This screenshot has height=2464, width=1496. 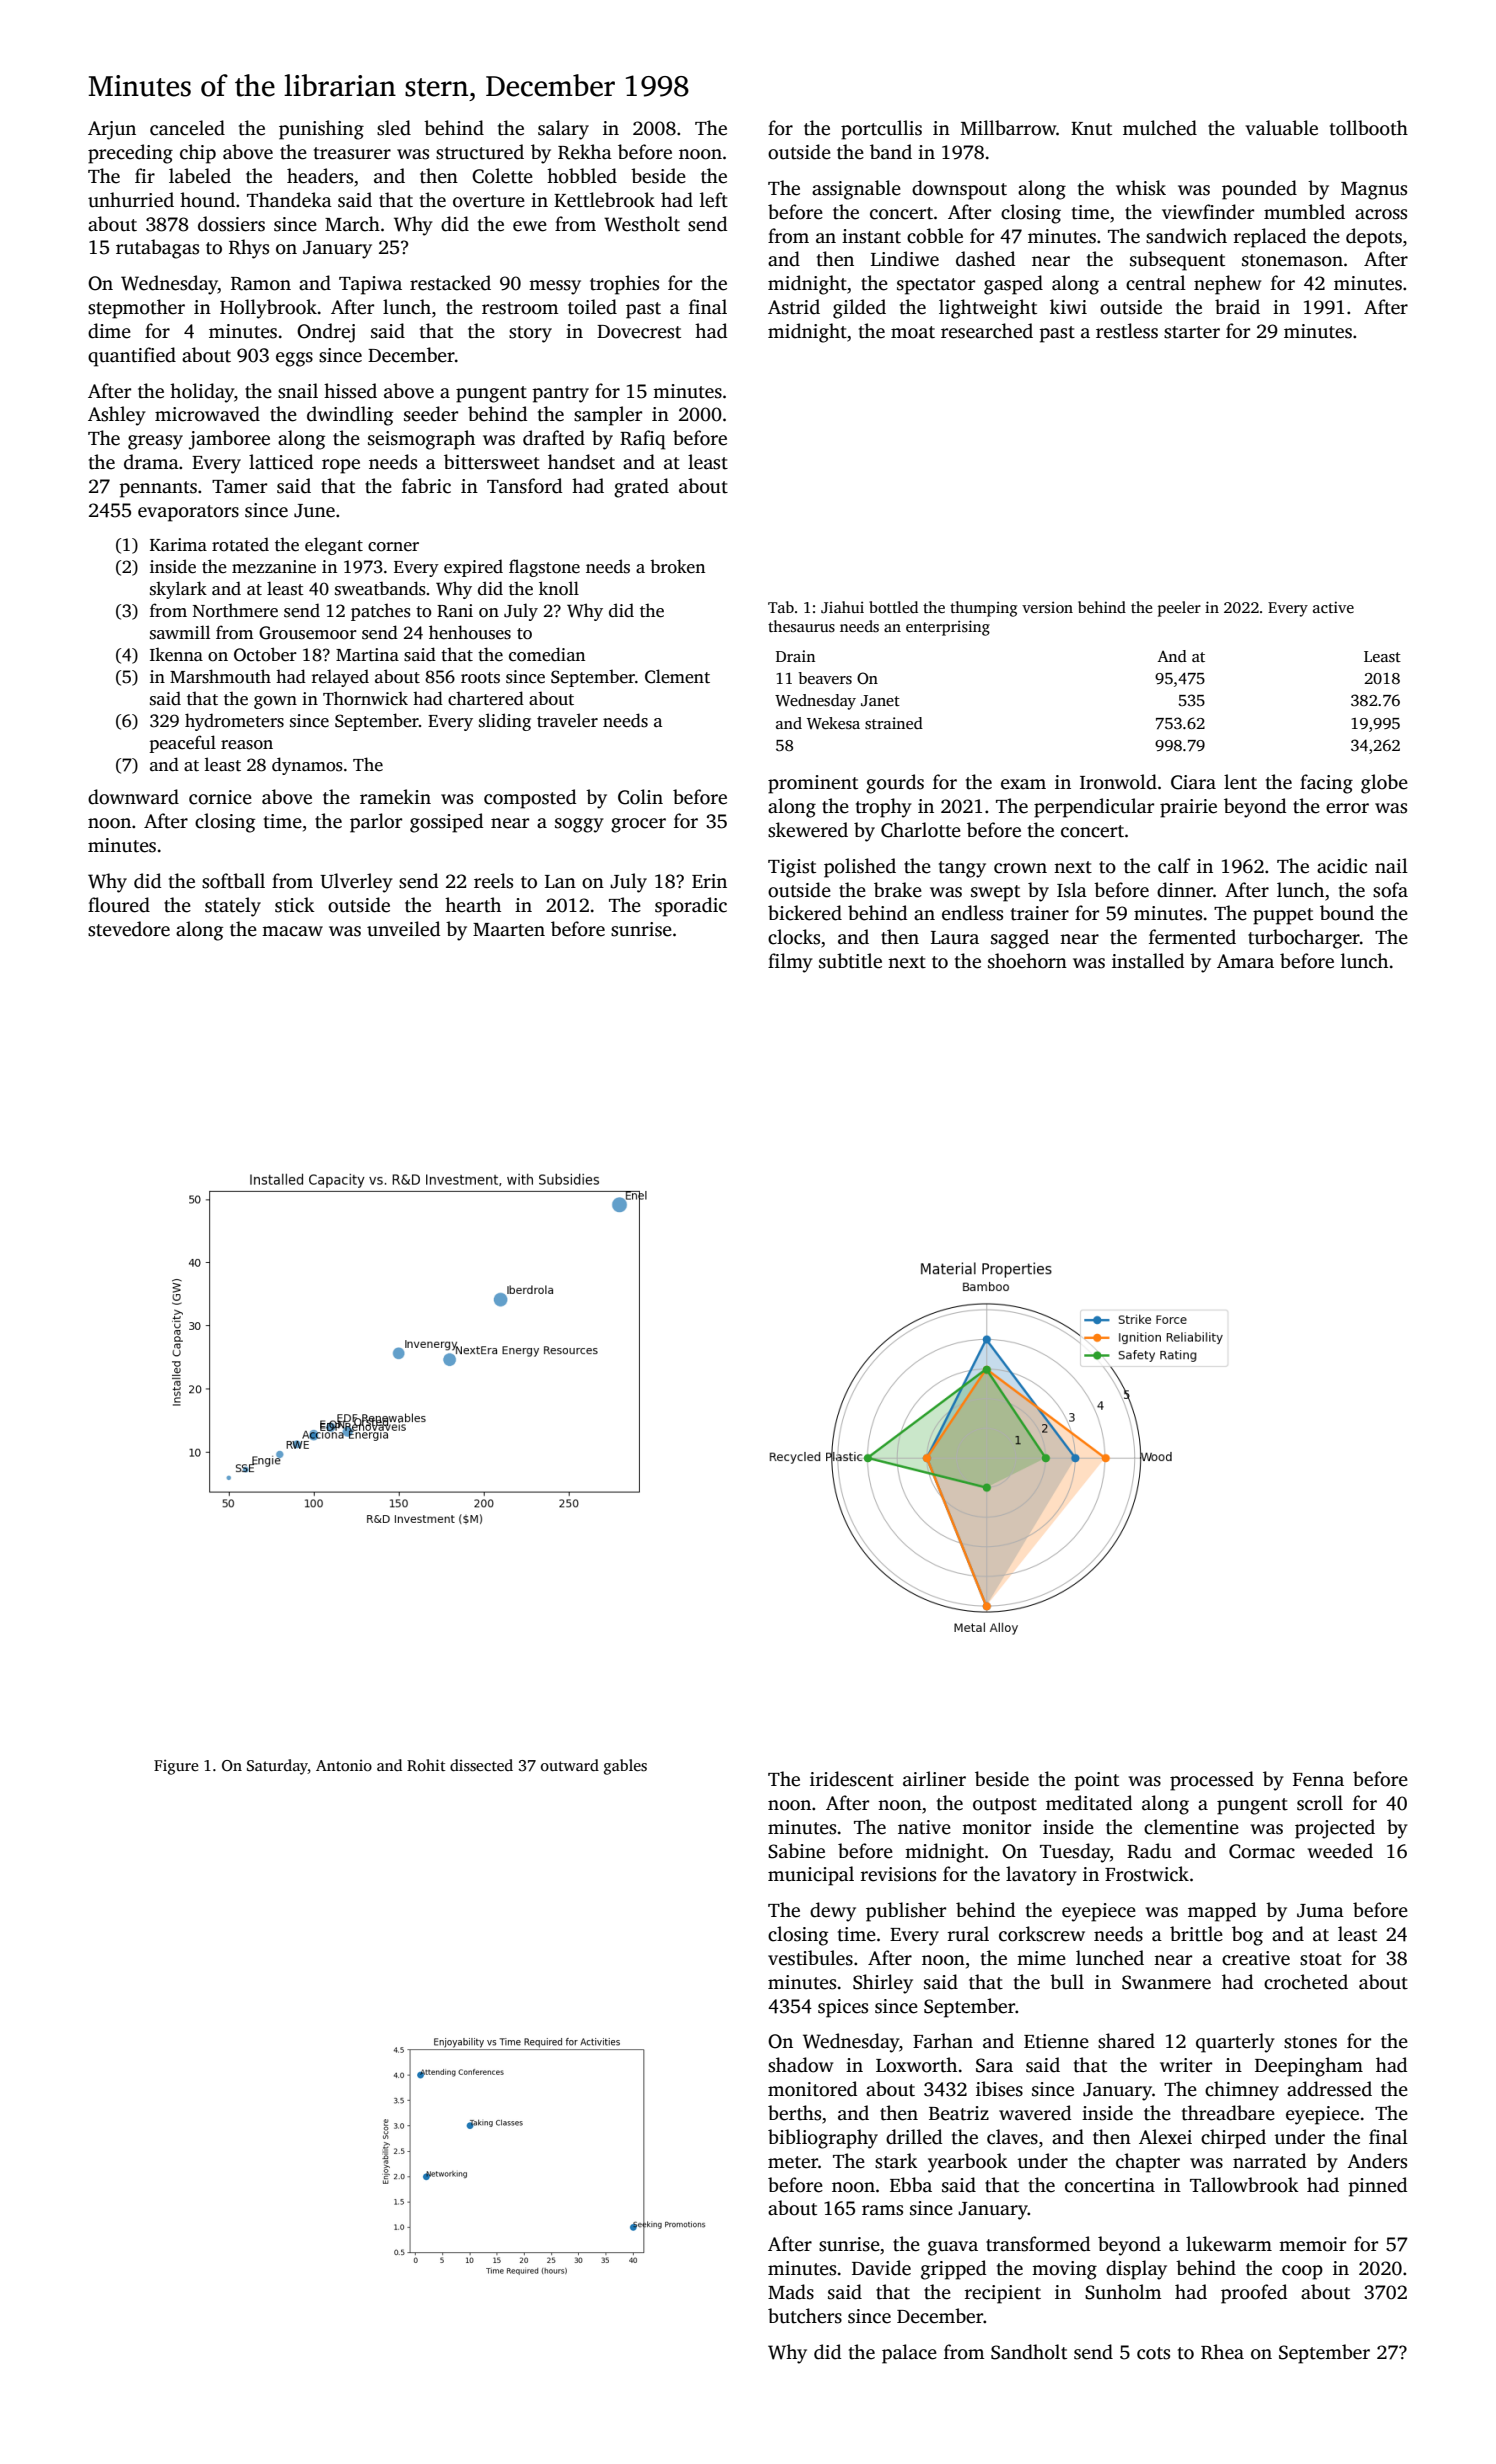 I want to click on Mads, so click(x=791, y=2292).
